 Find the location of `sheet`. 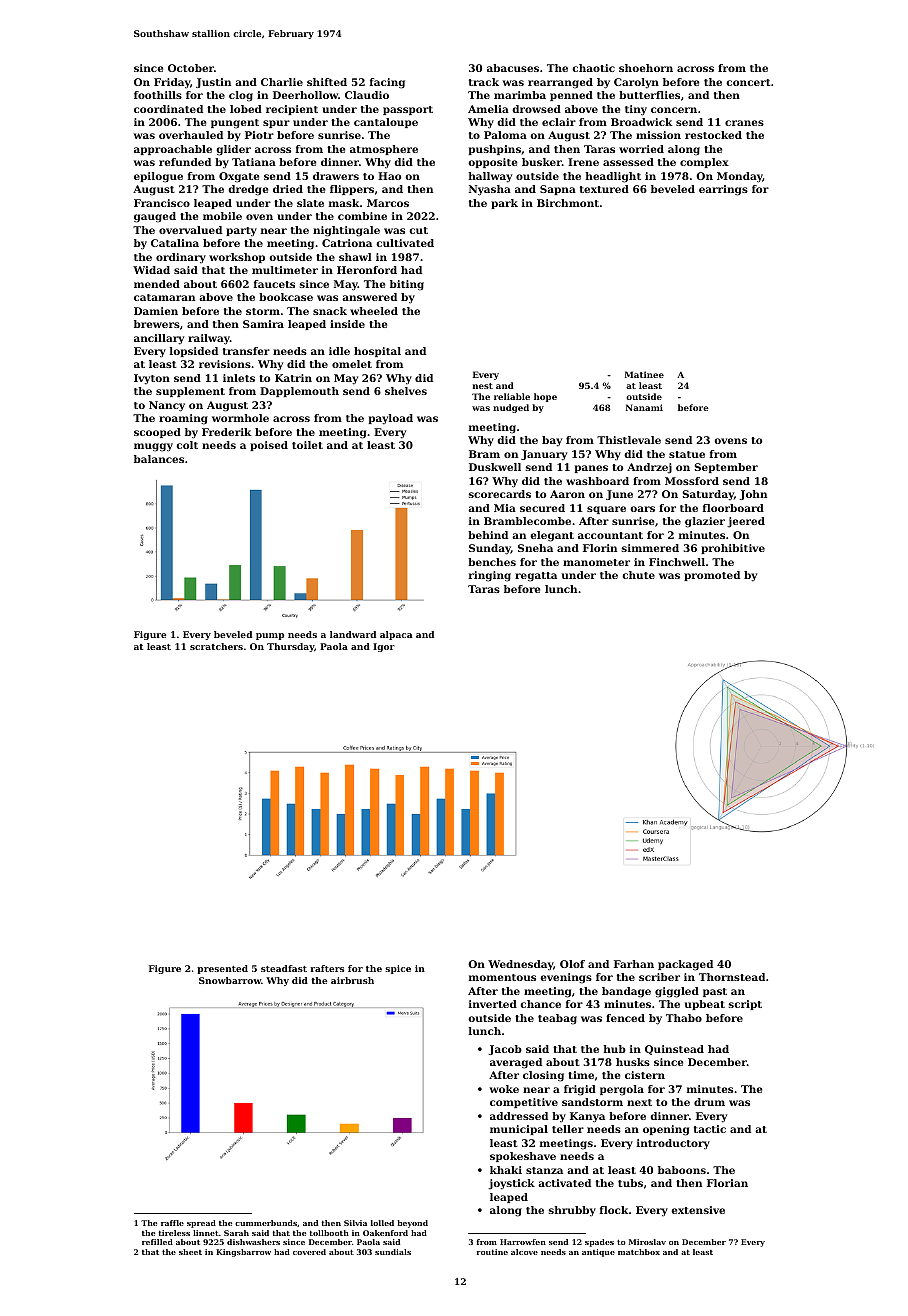

sheet is located at coordinates (190, 1252).
